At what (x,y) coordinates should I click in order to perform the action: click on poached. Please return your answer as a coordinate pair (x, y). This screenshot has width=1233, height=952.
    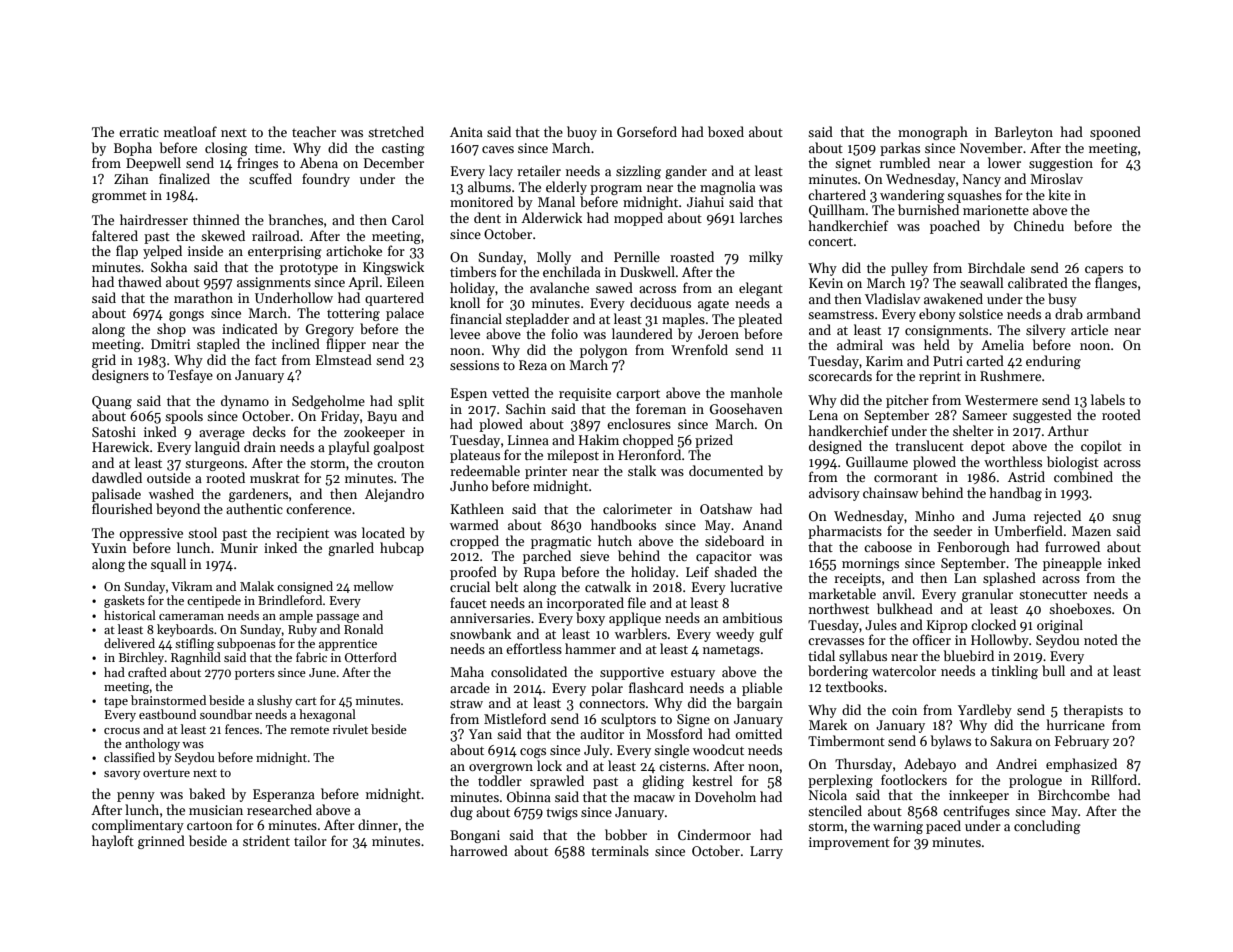
    Looking at the image, I should click on (955, 227).
